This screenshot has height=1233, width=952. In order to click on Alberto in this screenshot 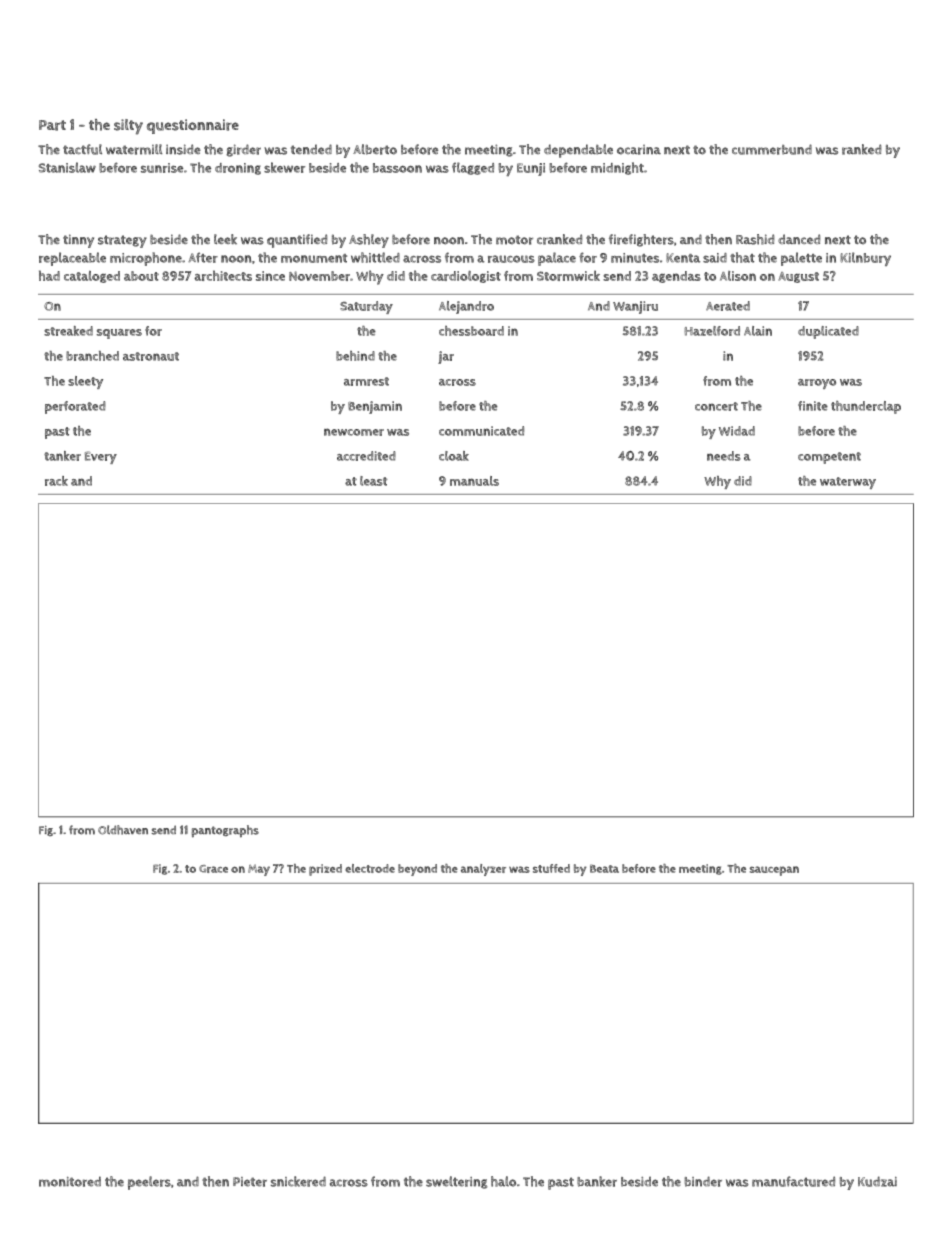, I will do `click(375, 149)`.
